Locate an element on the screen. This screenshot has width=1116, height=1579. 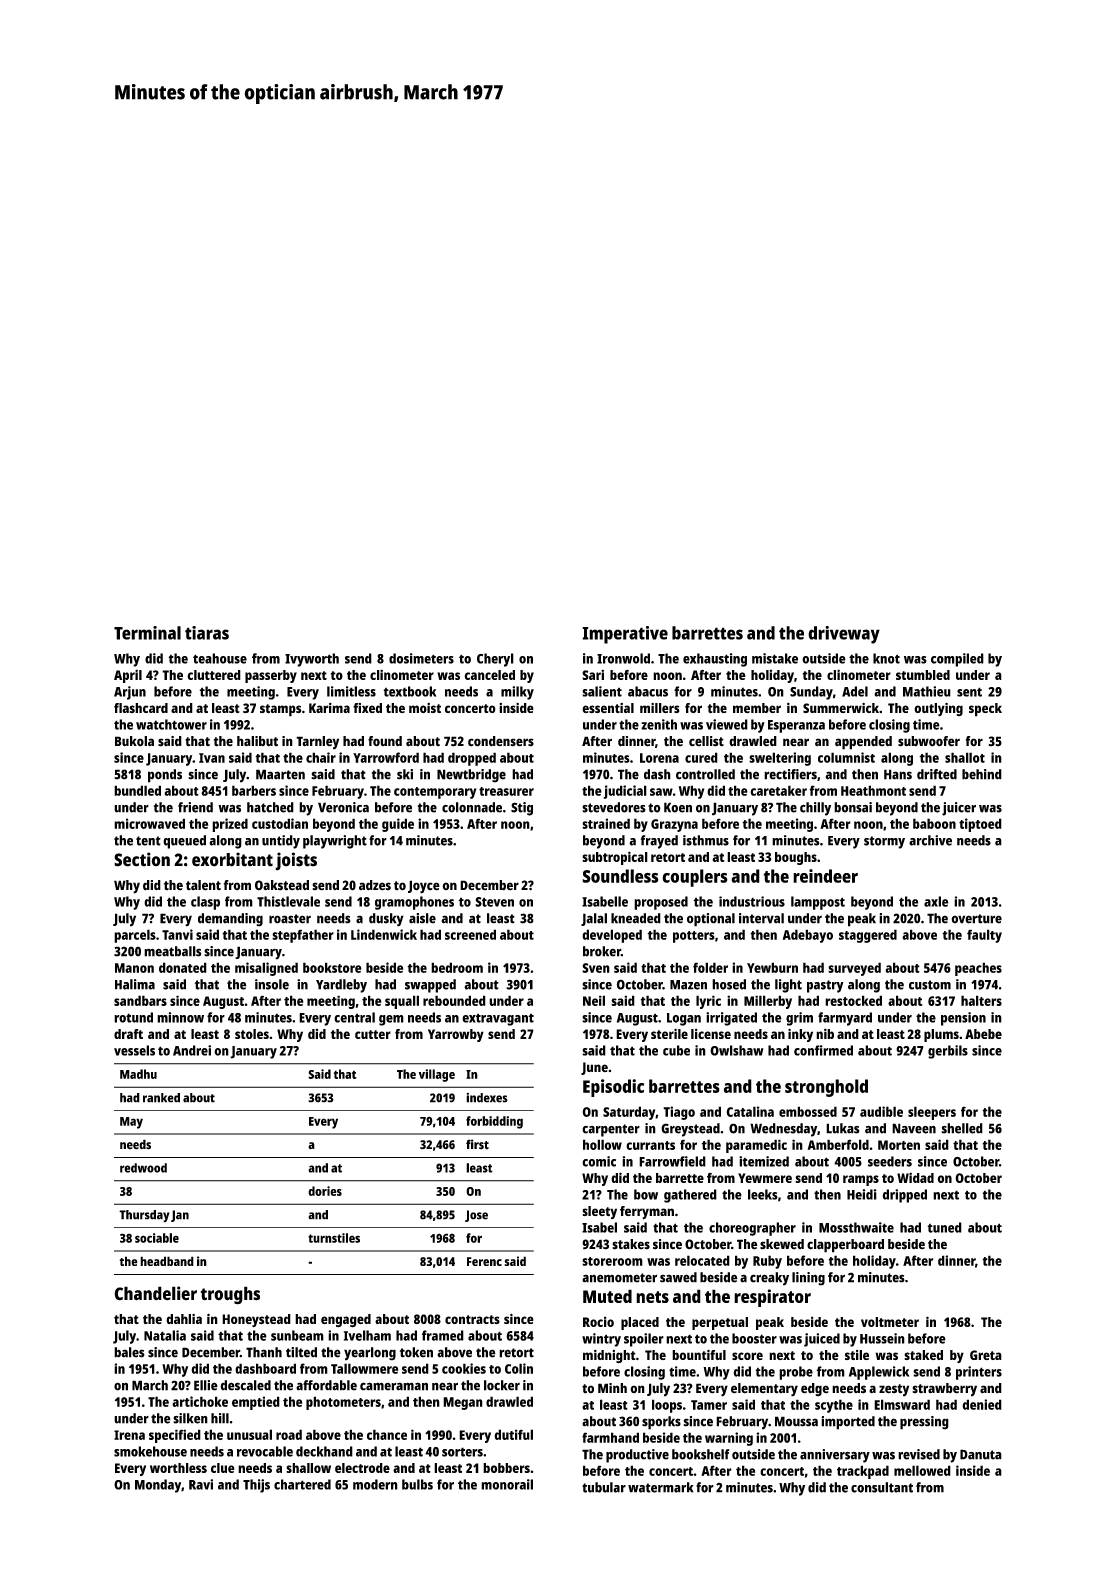
Ferenc is located at coordinates (484, 1261).
